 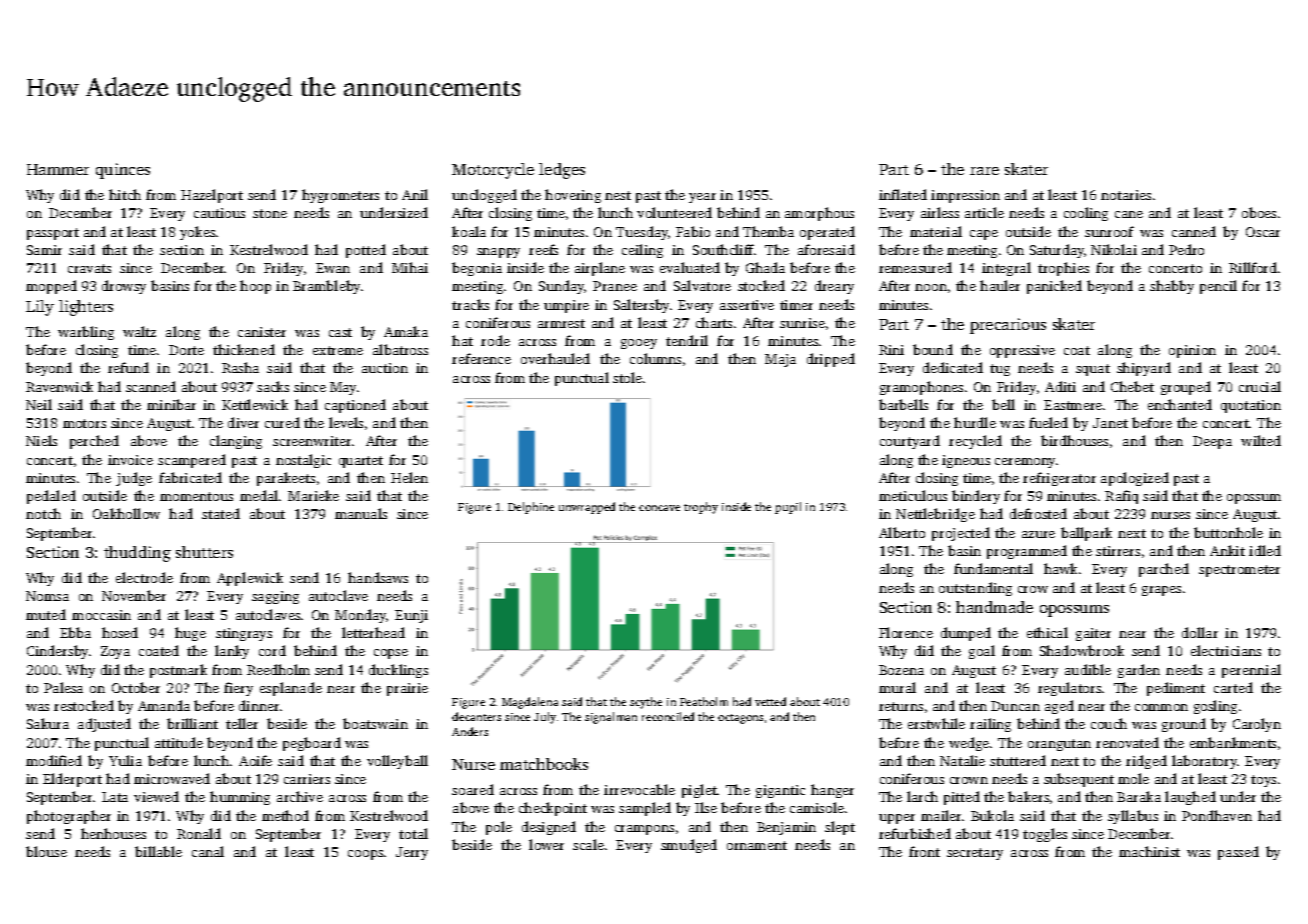 What do you see at coordinates (921, 388) in the image?
I see `gramophones` at bounding box center [921, 388].
